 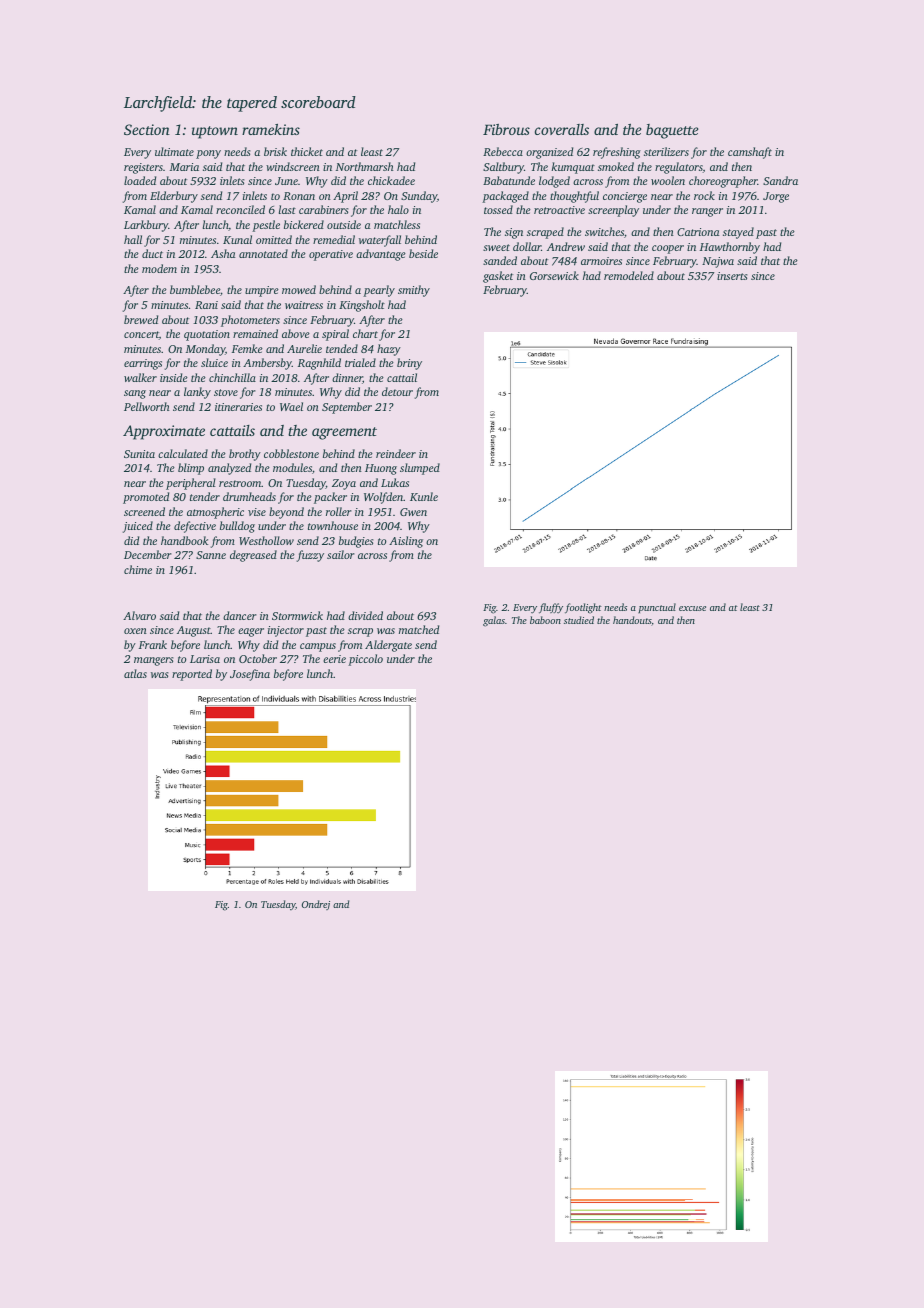 What do you see at coordinates (253, 556) in the screenshot?
I see `degreased` at bounding box center [253, 556].
